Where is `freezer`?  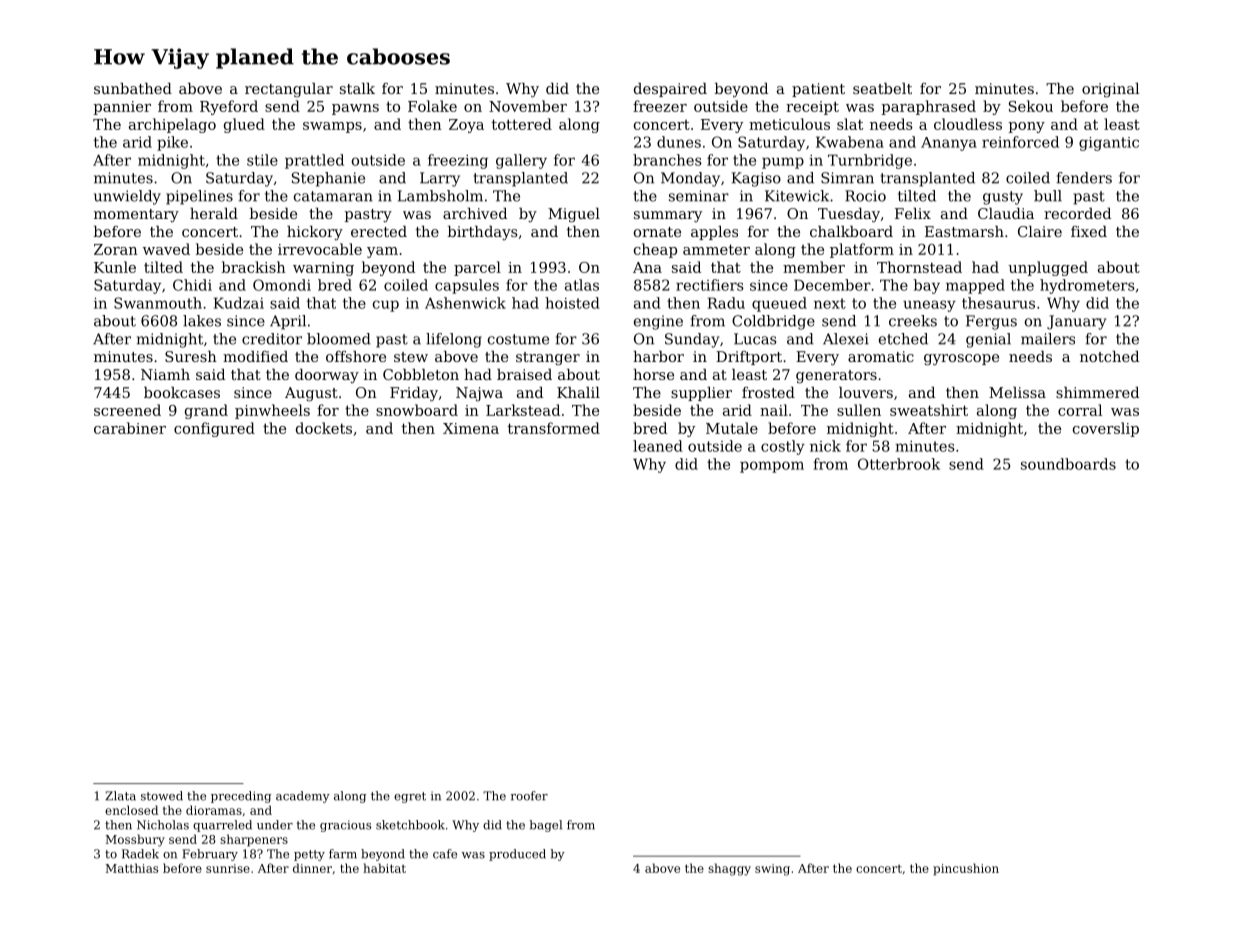 freezer is located at coordinates (660, 106).
